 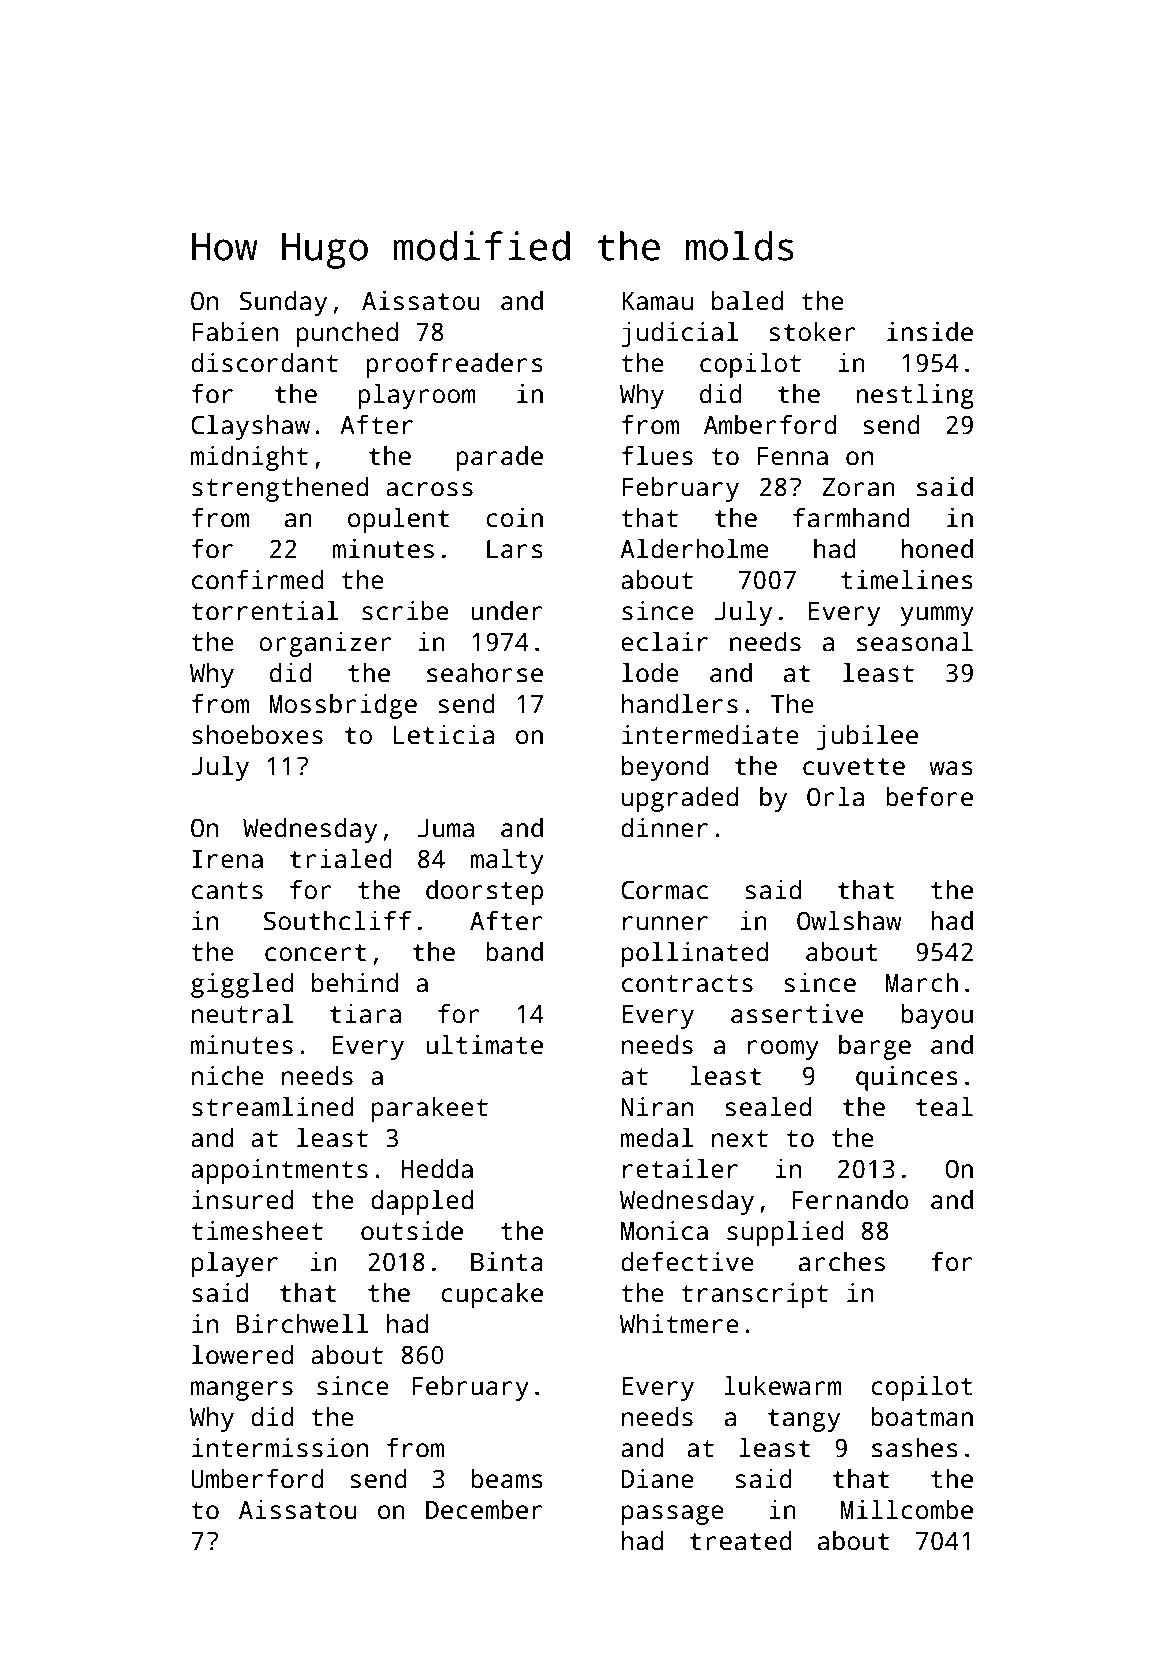 I want to click on quinces, so click(x=907, y=1078).
